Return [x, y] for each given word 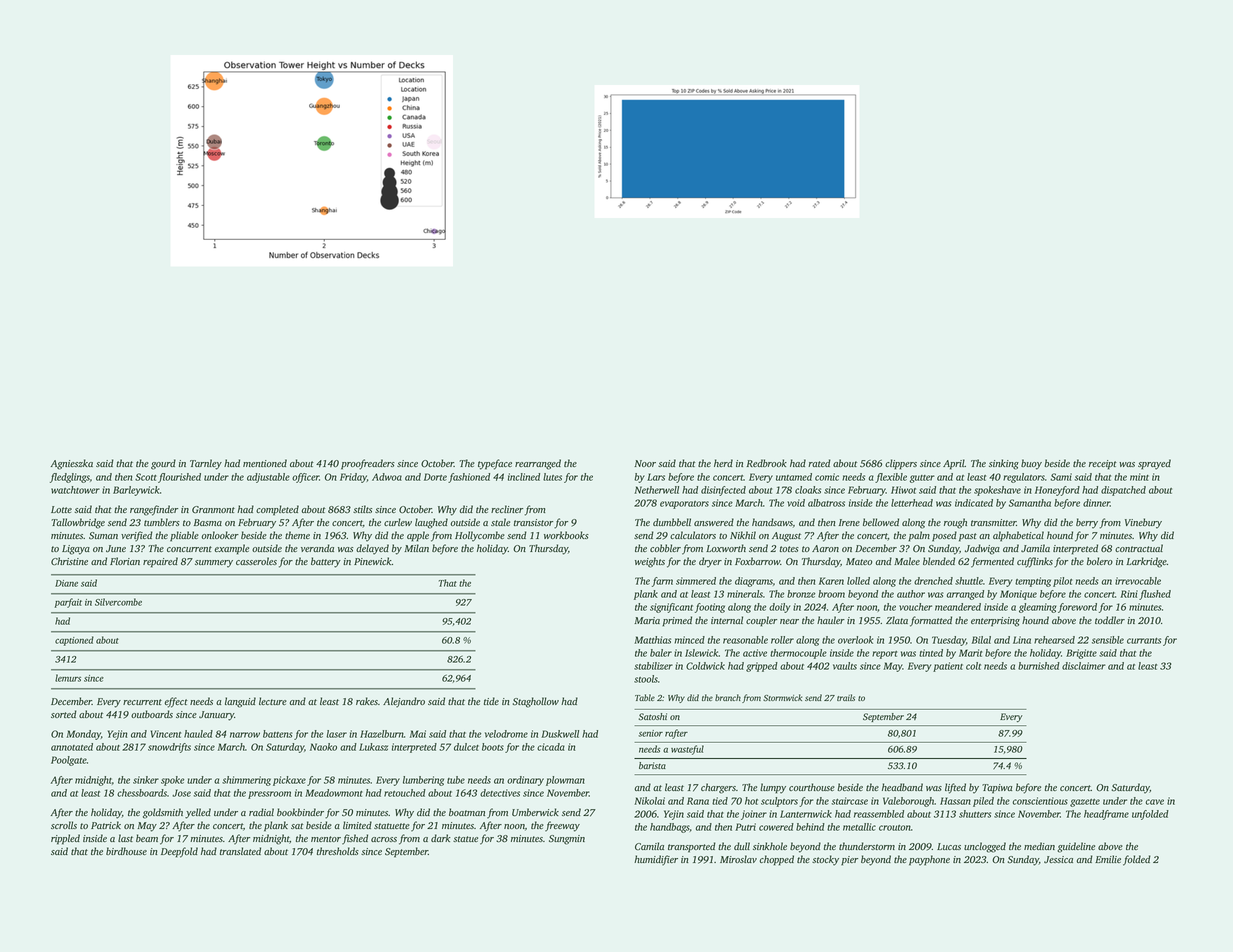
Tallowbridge [78, 523]
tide [491, 701]
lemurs [68, 678]
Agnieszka [72, 464]
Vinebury [1143, 523]
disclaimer [1084, 666]
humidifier [656, 860]
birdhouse [126, 851]
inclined [524, 477]
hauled [198, 734]
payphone [929, 860]
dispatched [1123, 491]
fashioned [469, 478]
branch [728, 697]
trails [846, 697]
